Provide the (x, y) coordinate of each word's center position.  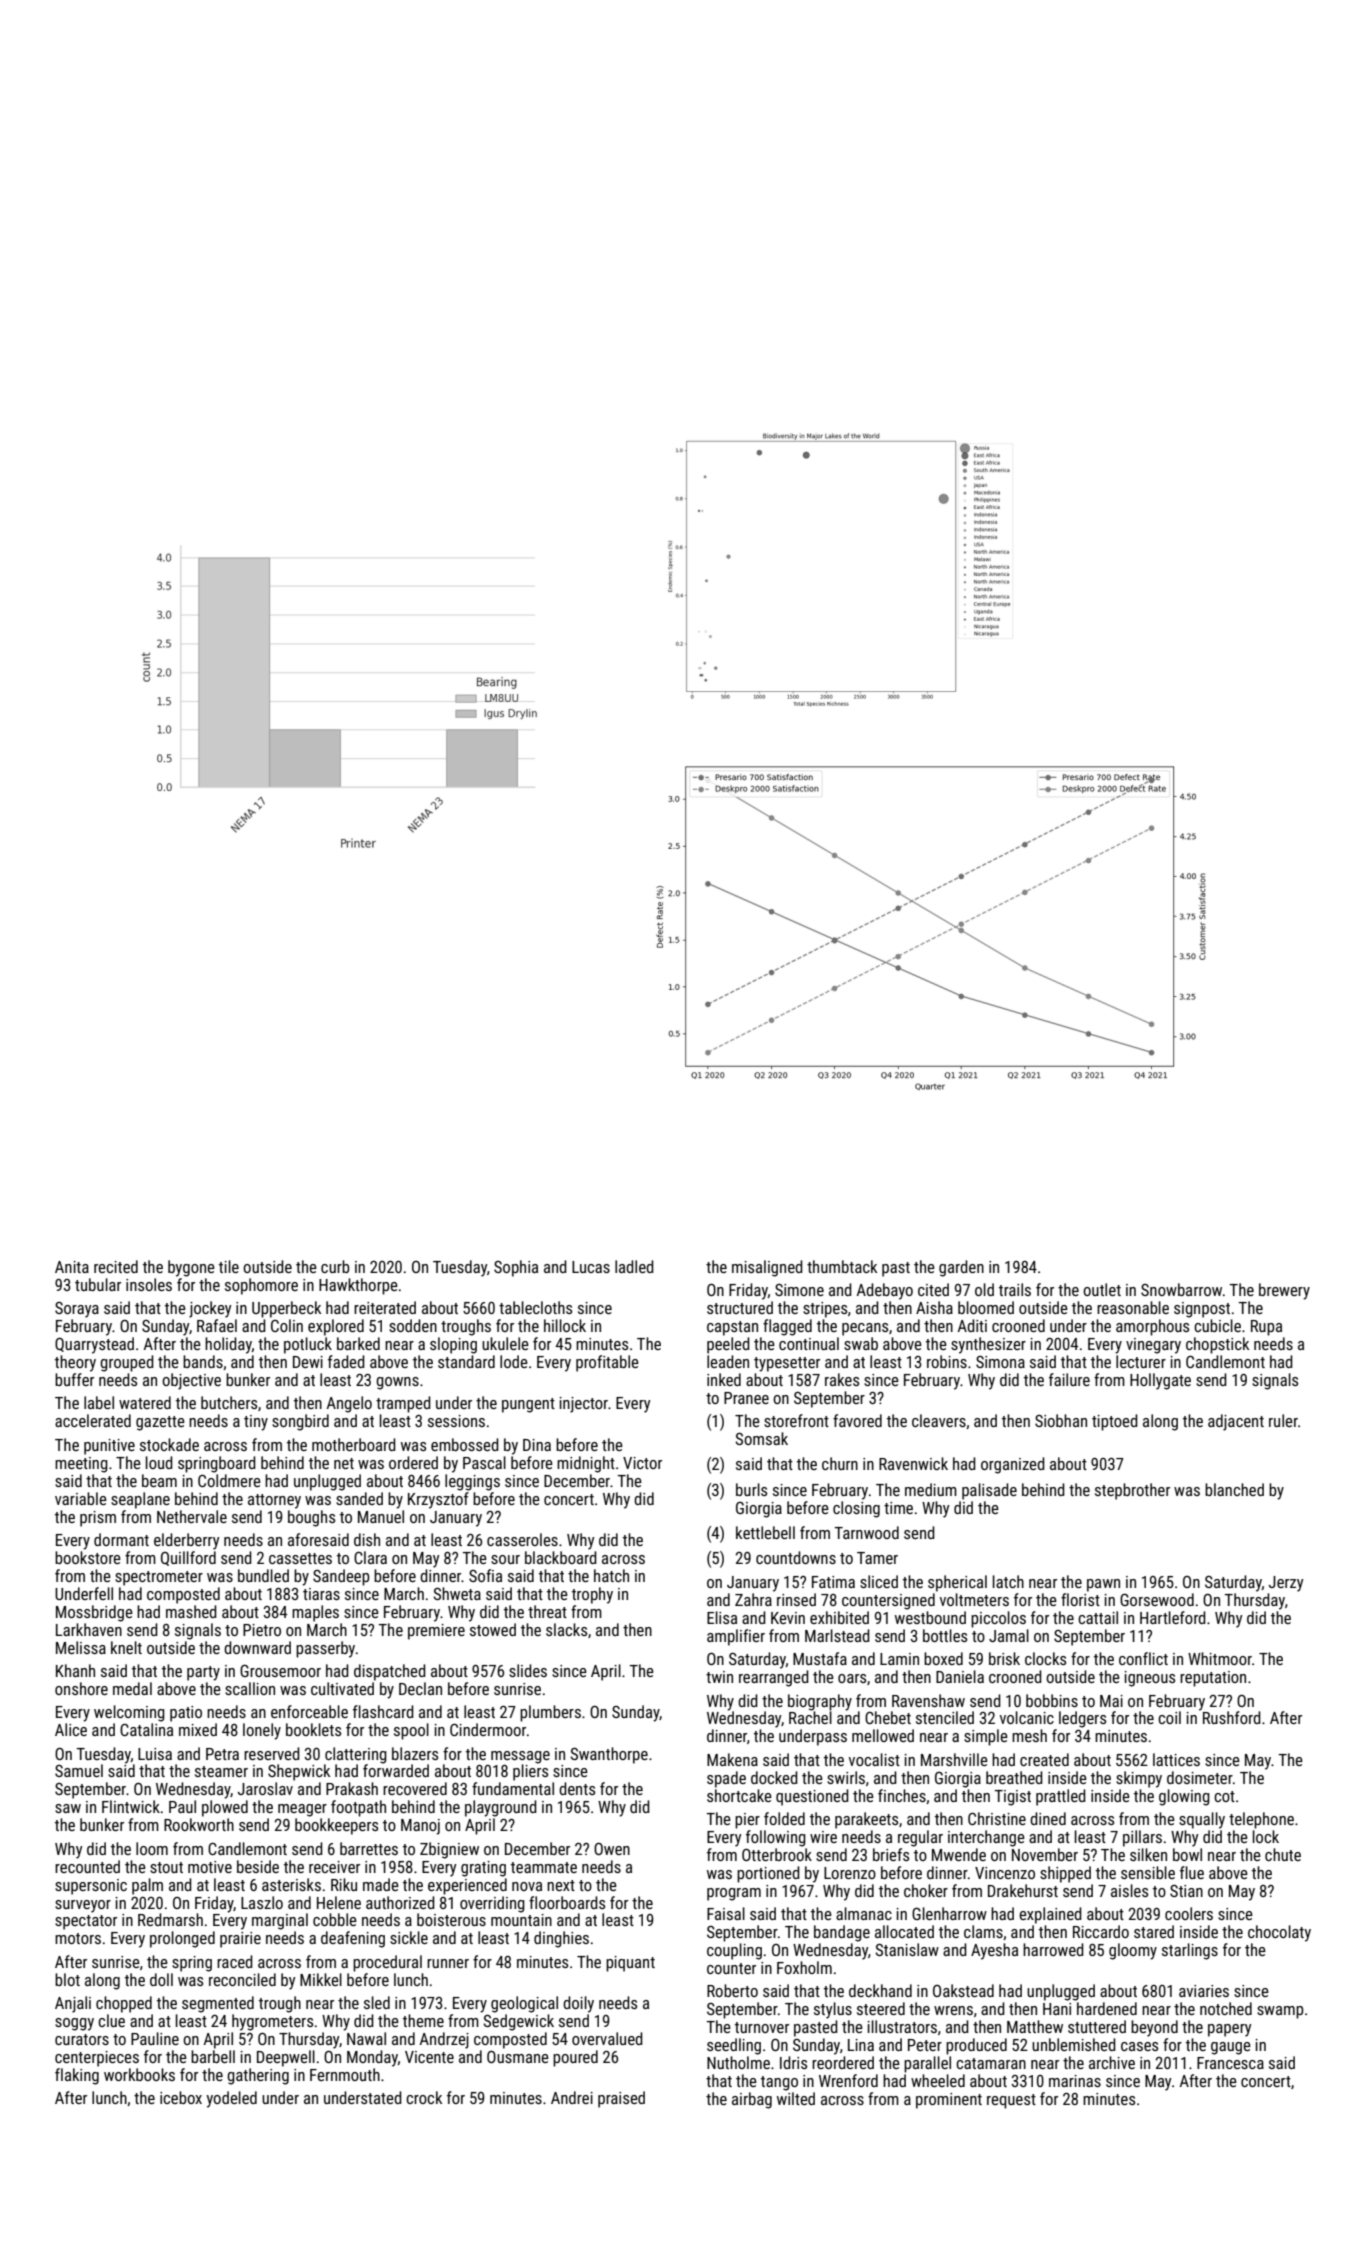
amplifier (736, 1637)
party (203, 1673)
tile (229, 1266)
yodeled (231, 2099)
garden (961, 1268)
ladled (634, 1266)
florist (1080, 1599)
